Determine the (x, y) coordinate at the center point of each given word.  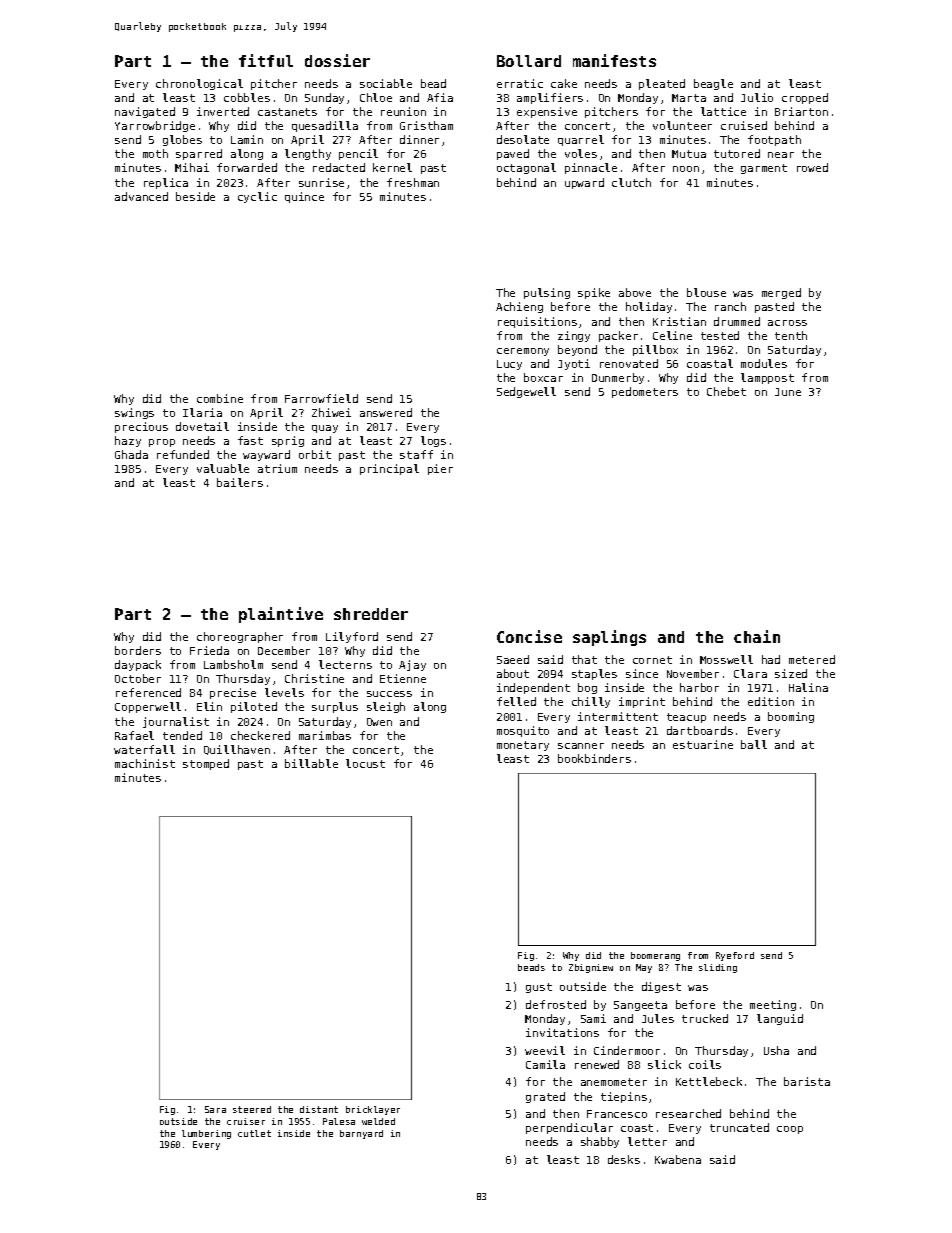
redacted (339, 167)
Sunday (324, 98)
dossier (337, 60)
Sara (215, 1109)
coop (790, 1130)
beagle (713, 84)
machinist (145, 763)
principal (389, 469)
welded (378, 1121)
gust (539, 988)
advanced (141, 196)
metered (812, 659)
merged (781, 293)
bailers (240, 482)
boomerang (655, 956)
